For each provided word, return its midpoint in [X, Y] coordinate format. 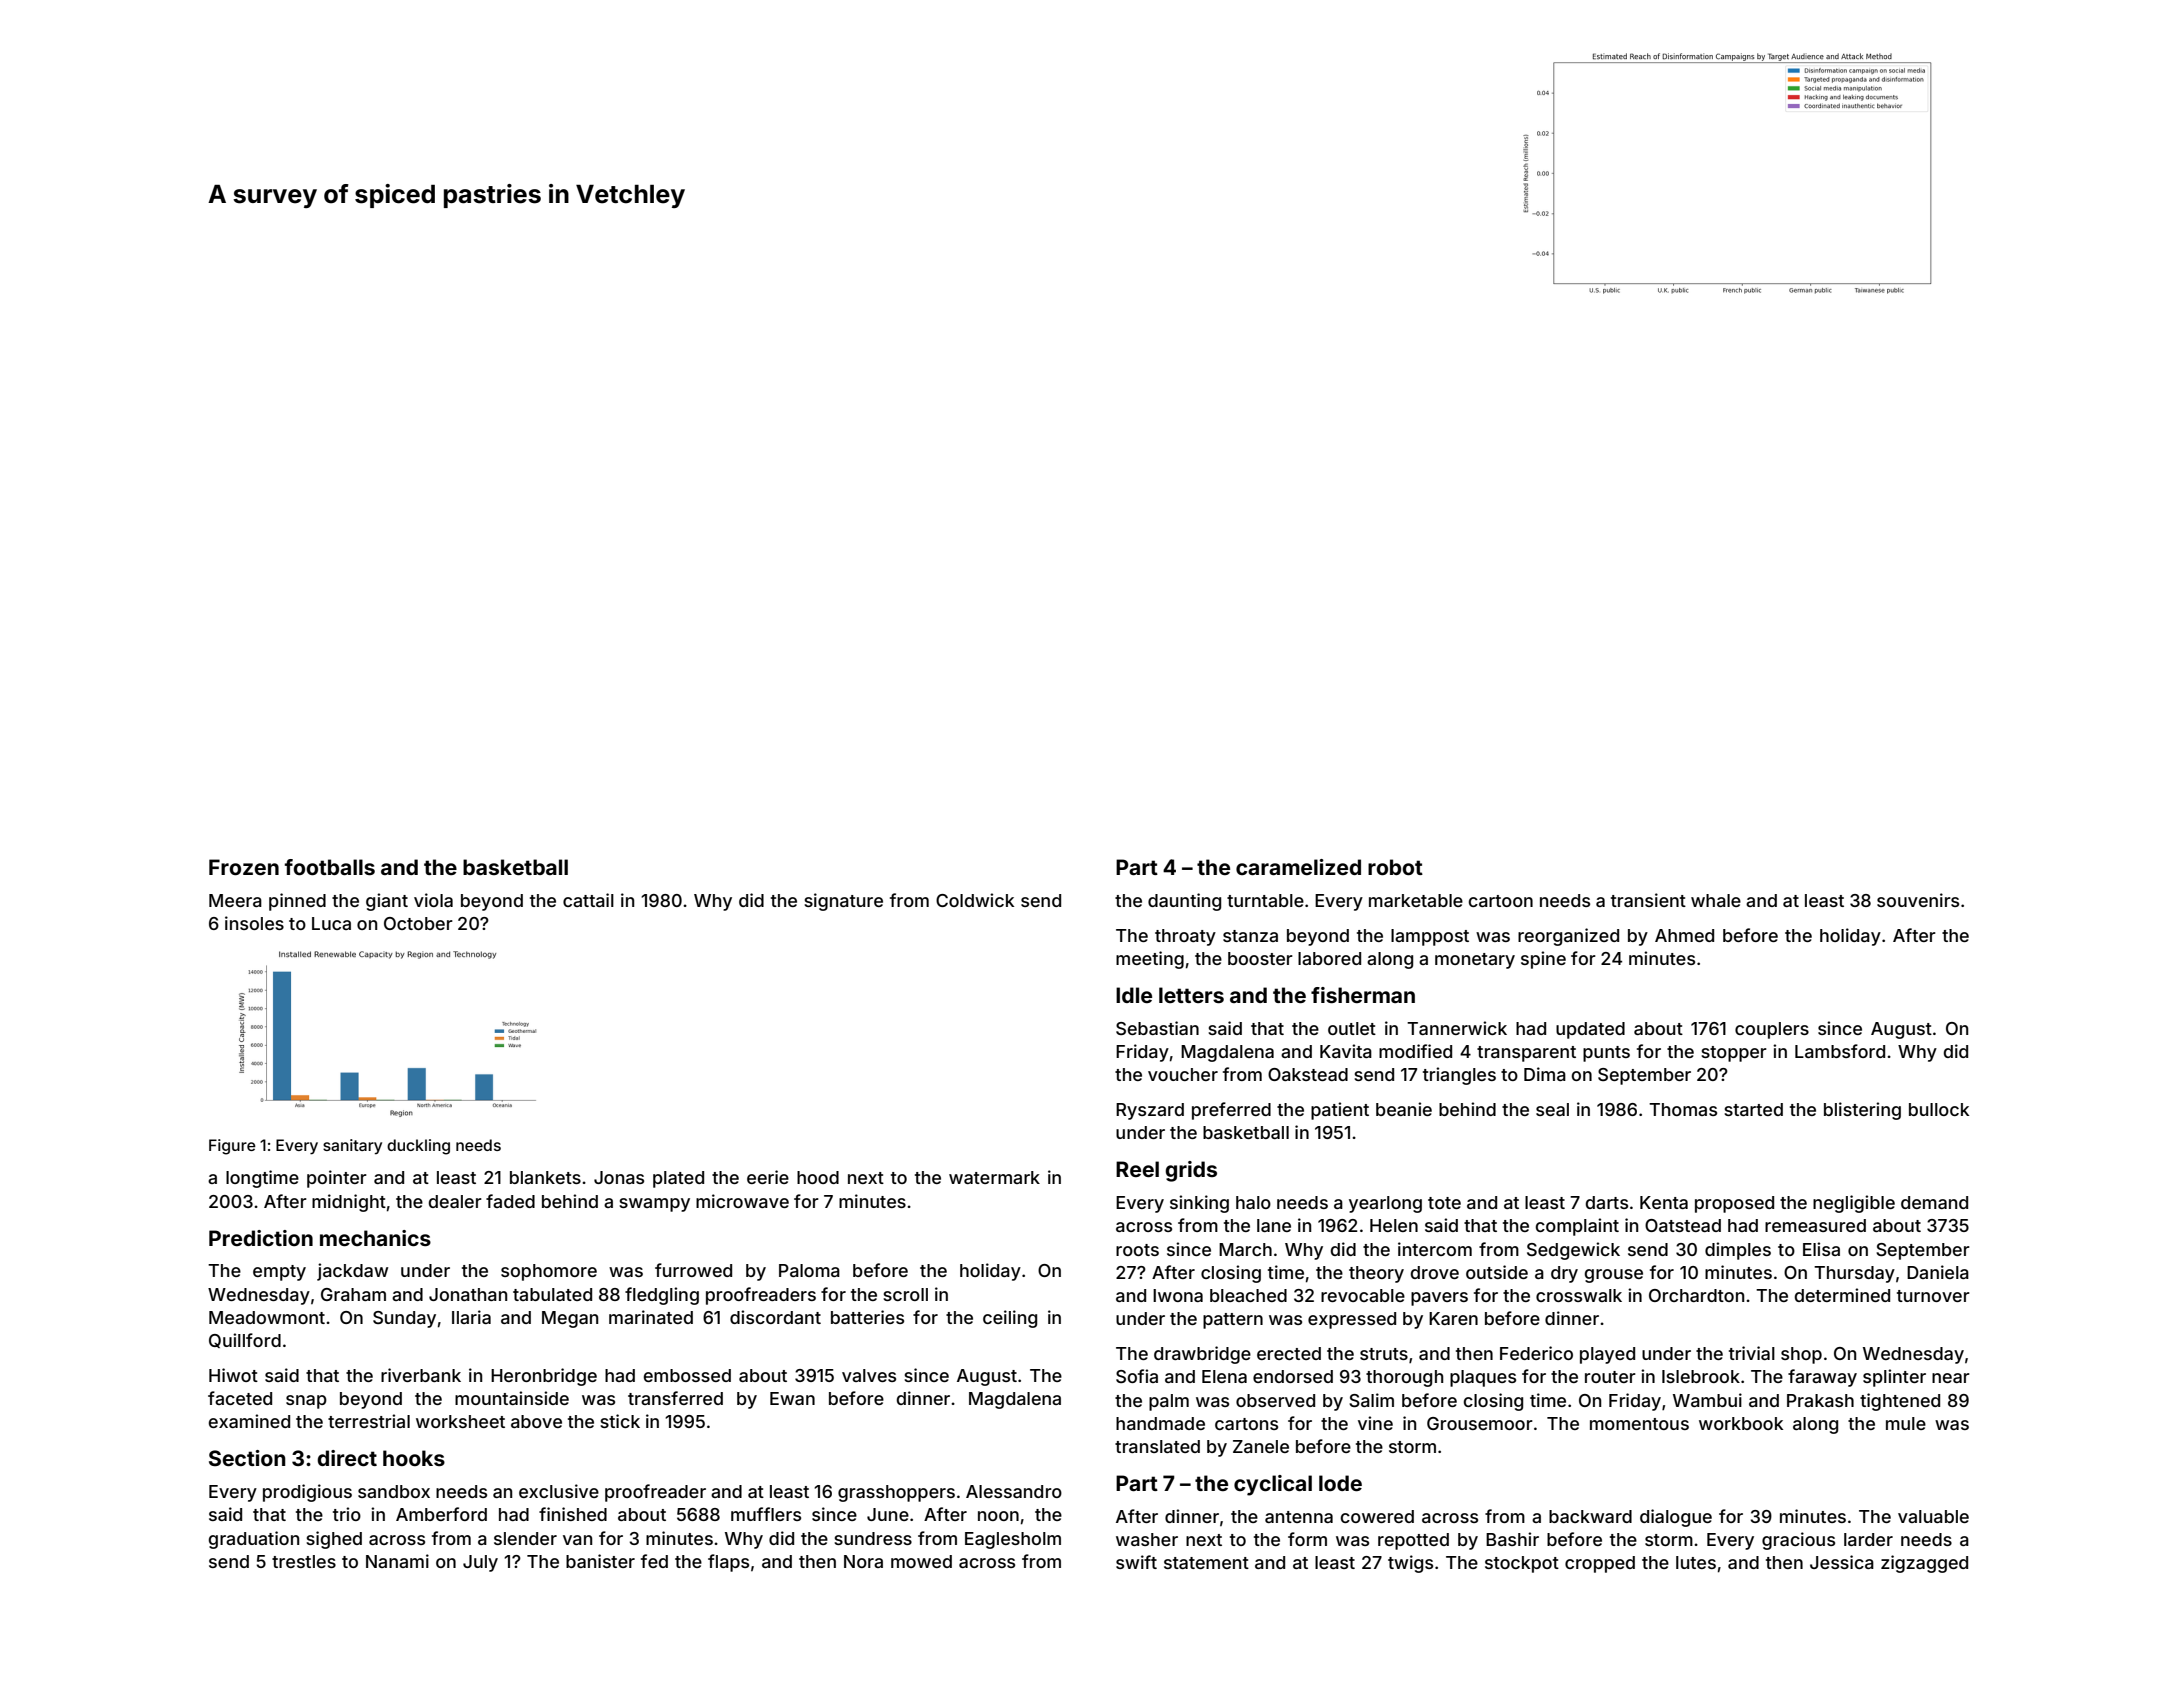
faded [510, 1201]
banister [600, 1561]
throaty [1185, 937]
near [1951, 1378]
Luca [331, 923]
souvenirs [1918, 900]
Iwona [1178, 1295]
